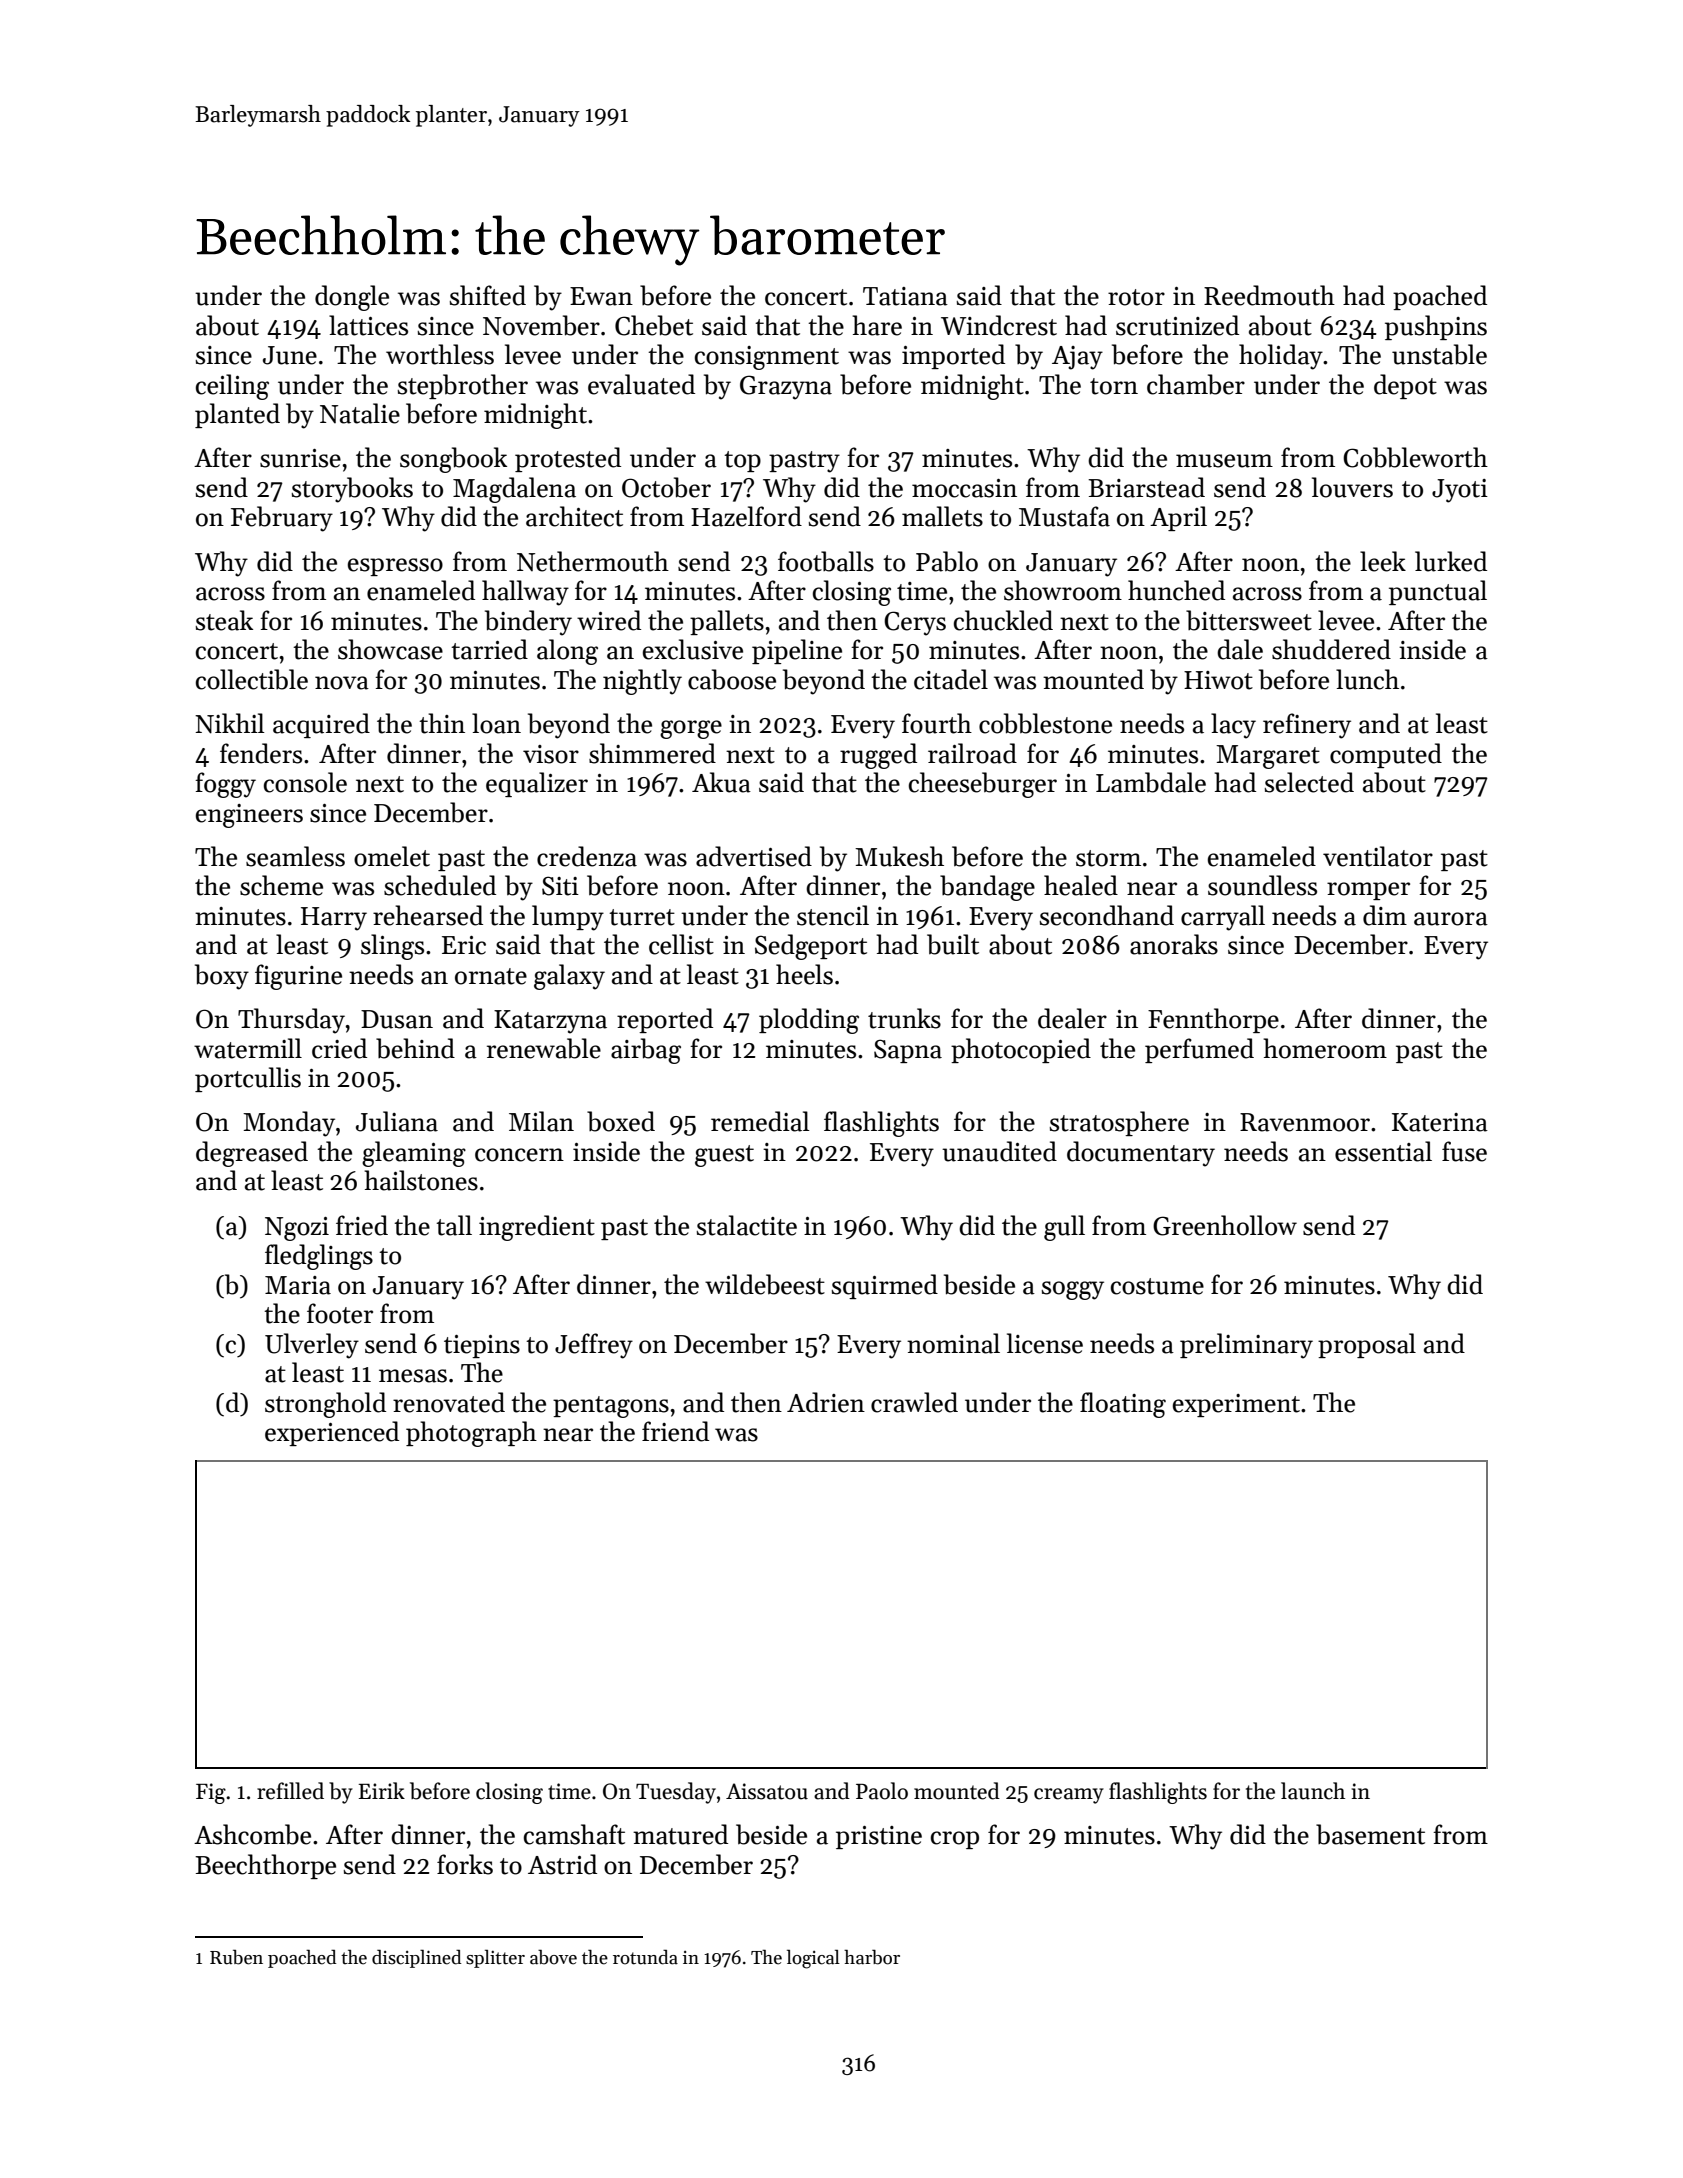  Describe the element at coordinates (1367, 1345) in the screenshot. I see `proposal` at that location.
